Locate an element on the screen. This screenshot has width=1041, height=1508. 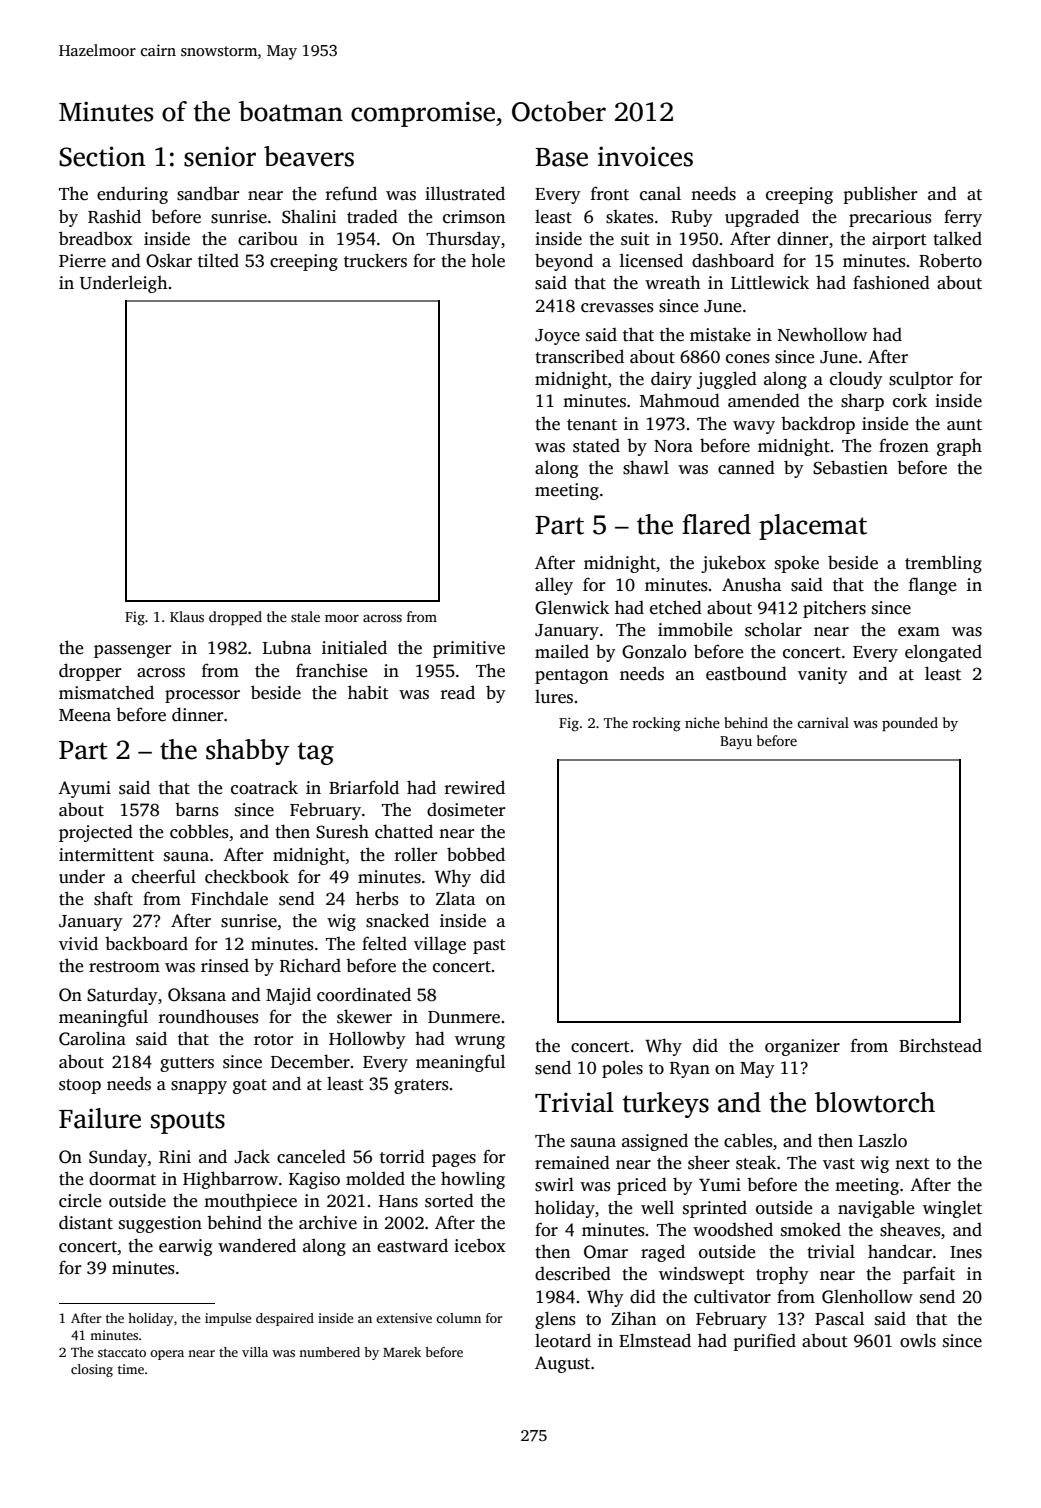
shabby is located at coordinates (247, 752).
